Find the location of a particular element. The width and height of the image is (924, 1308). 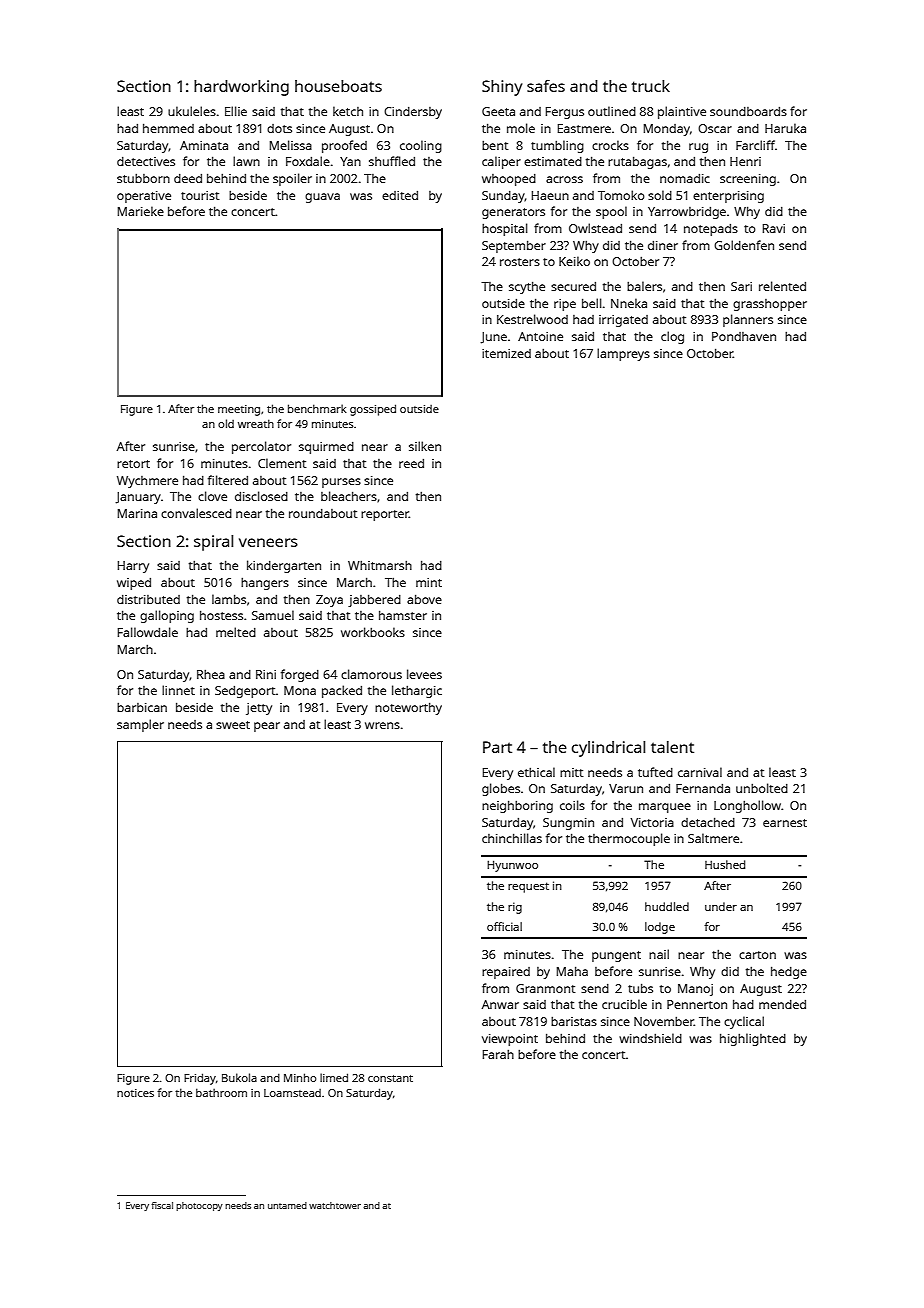

diner is located at coordinates (663, 245).
